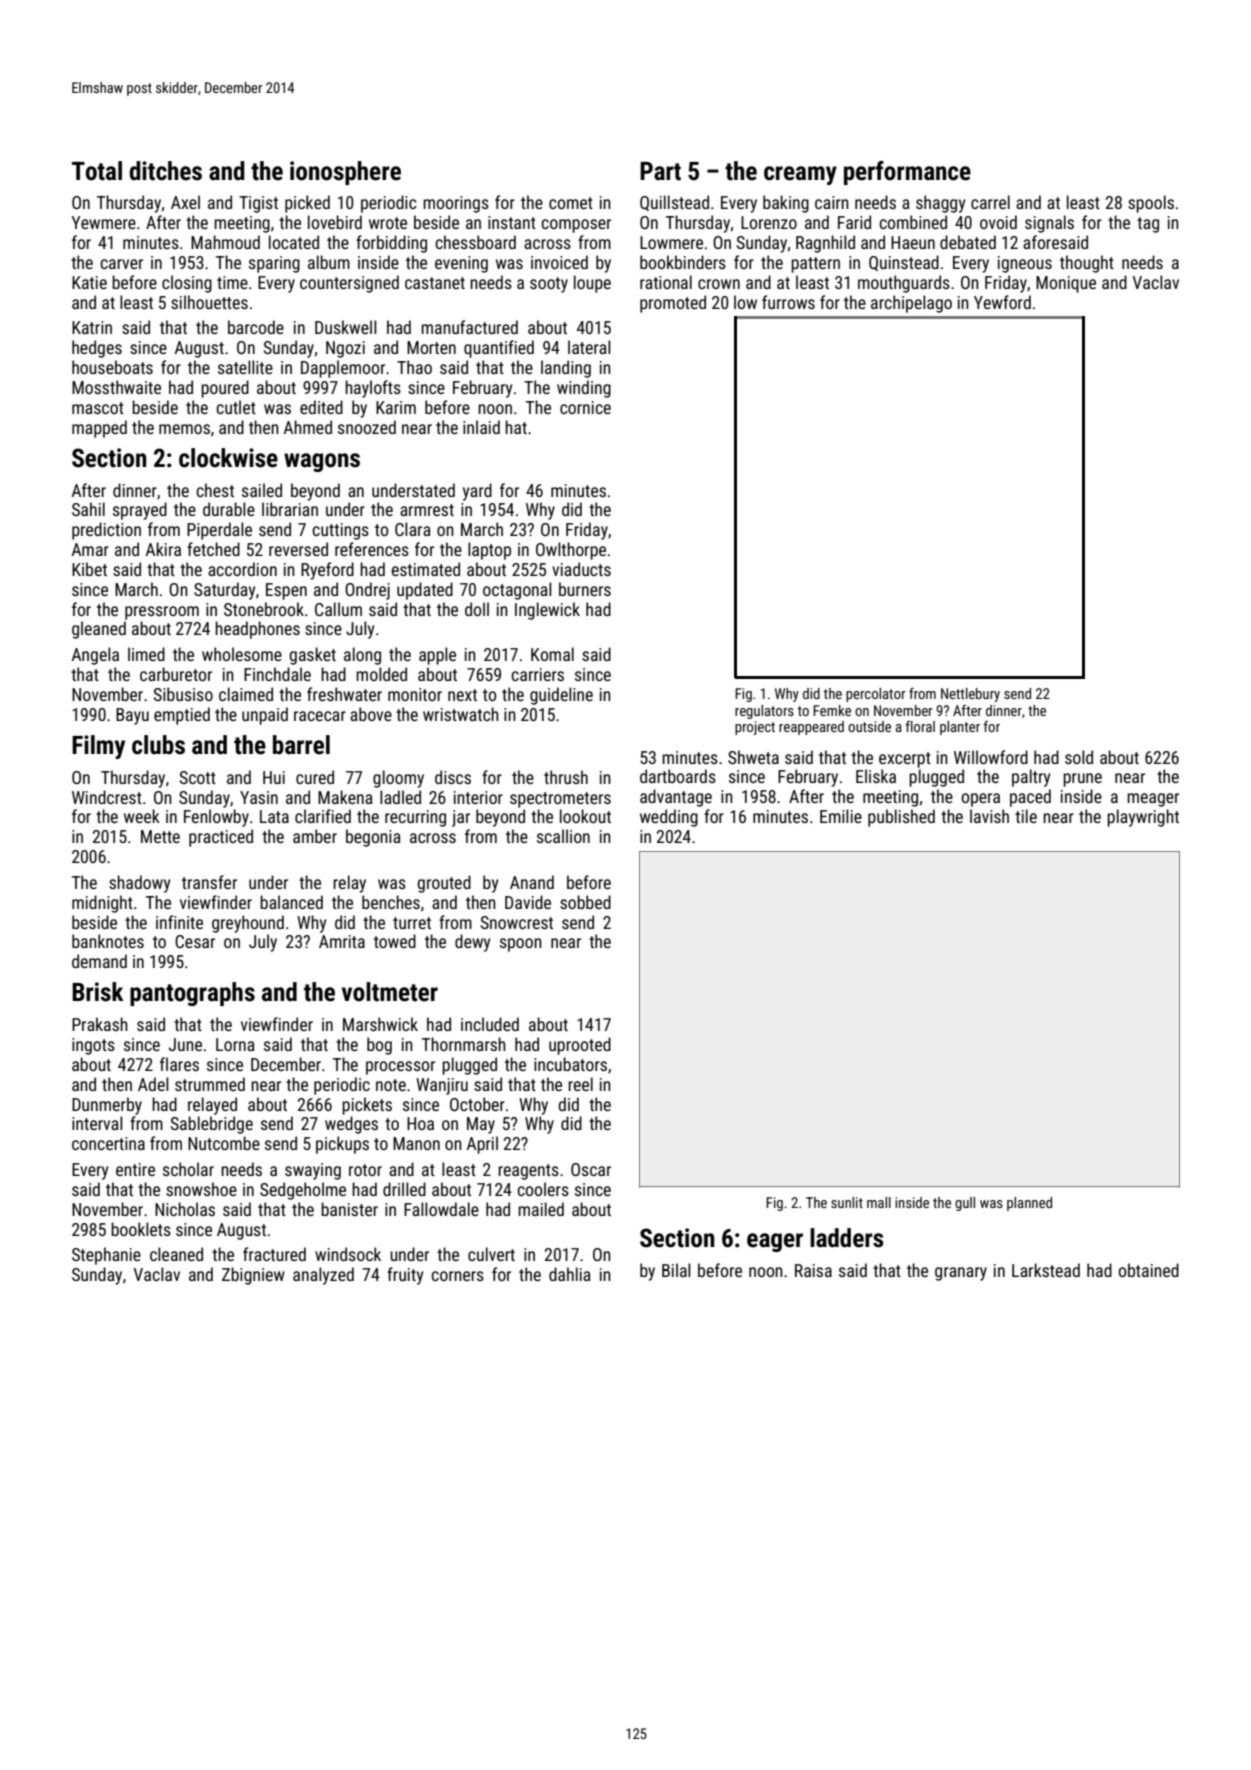  What do you see at coordinates (671, 242) in the document?
I see `Lowmere` at bounding box center [671, 242].
